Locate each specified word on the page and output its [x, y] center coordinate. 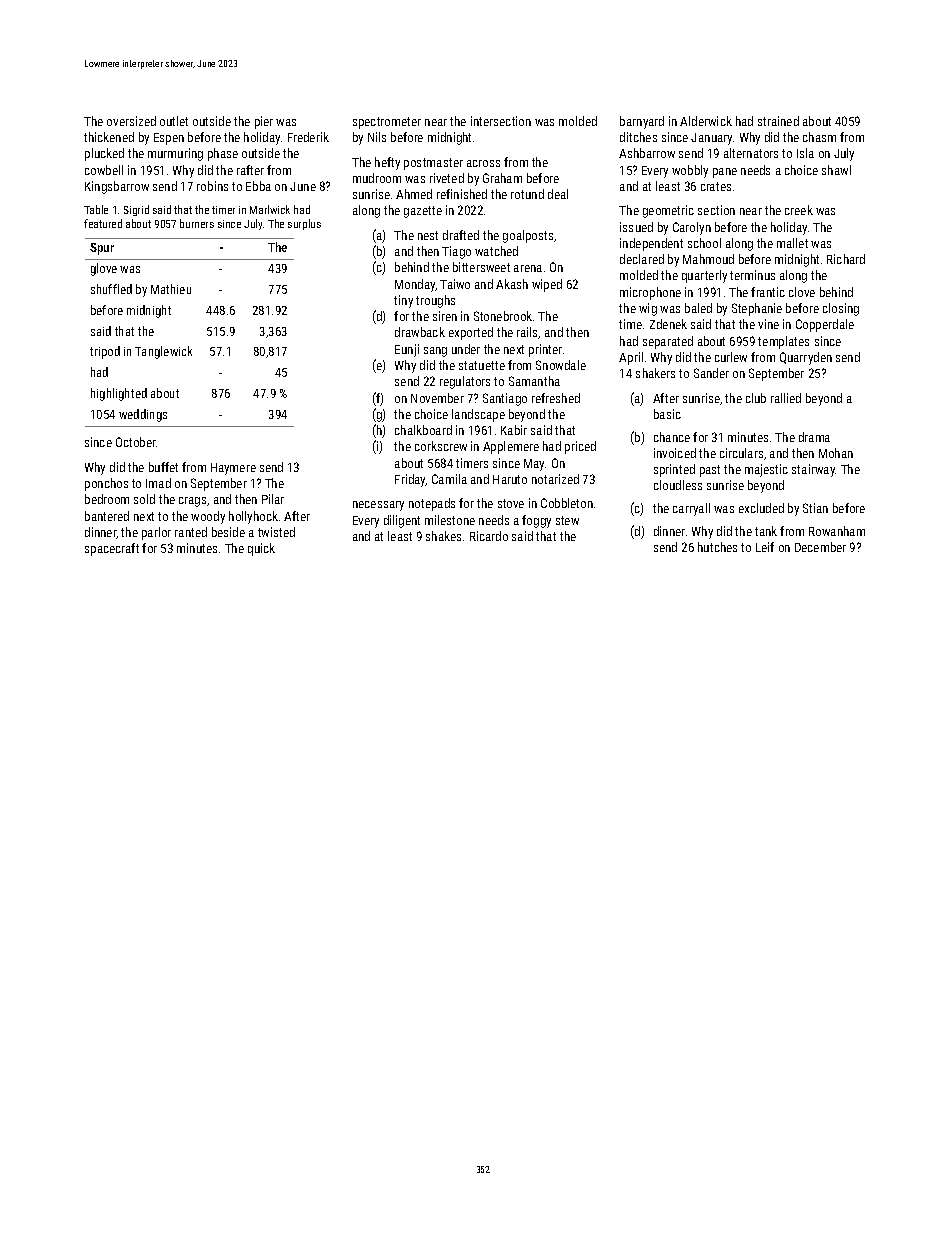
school [704, 243]
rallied [786, 398]
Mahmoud [708, 259]
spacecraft [112, 549]
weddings [143, 415]
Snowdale [561, 365]
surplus [304, 224]
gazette [423, 212]
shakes [443, 536]
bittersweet [481, 267]
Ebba [258, 186]
